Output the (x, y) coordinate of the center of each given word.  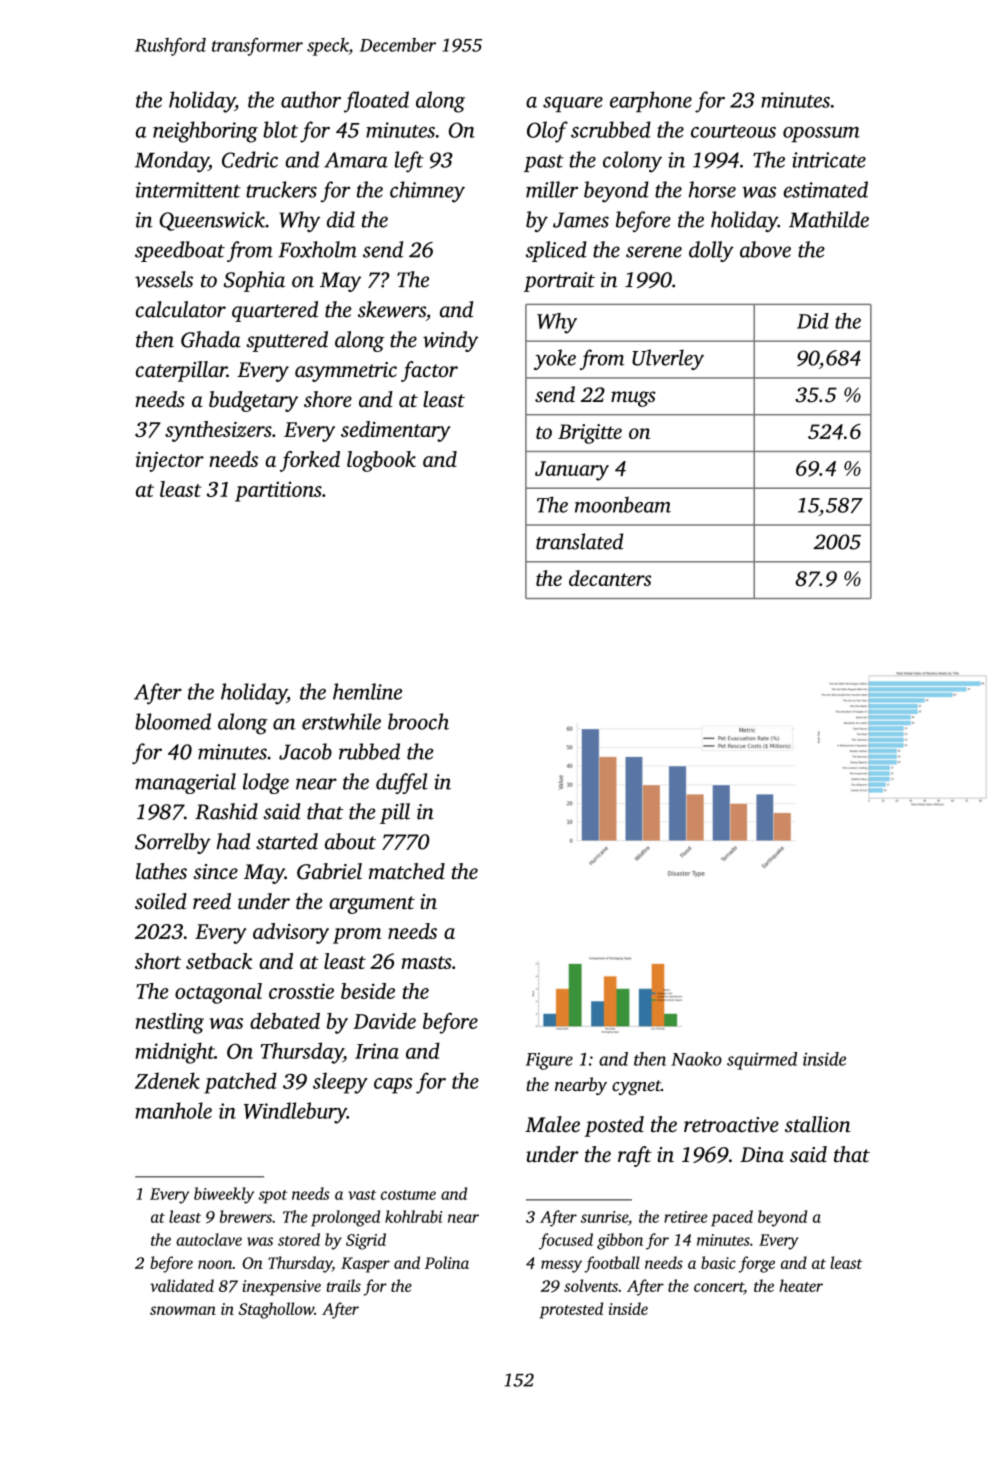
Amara (356, 160)
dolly (711, 251)
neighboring (205, 132)
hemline (367, 691)
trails (344, 1285)
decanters (610, 578)
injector (170, 462)
